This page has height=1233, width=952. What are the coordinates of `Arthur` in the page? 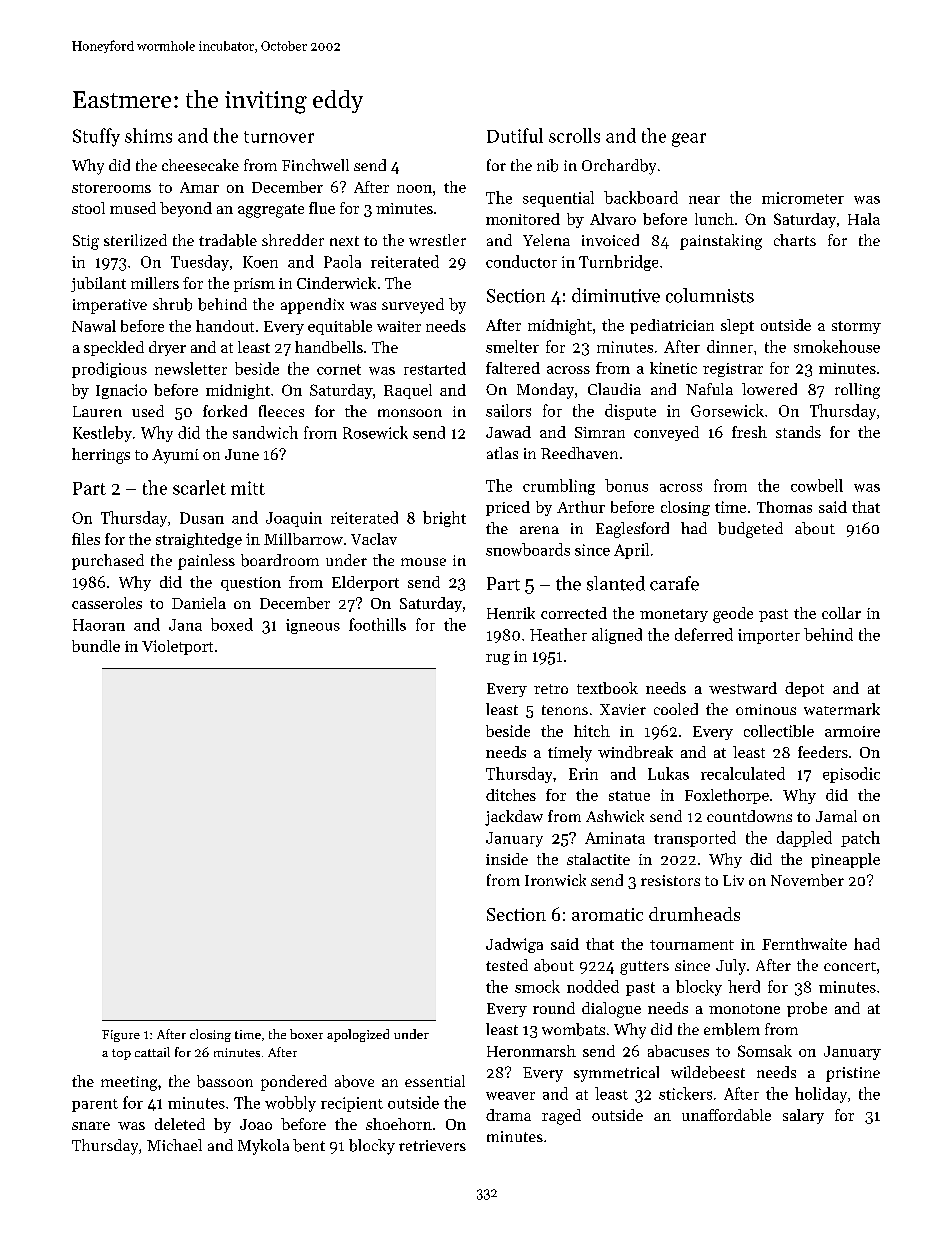 It's located at (581, 507).
